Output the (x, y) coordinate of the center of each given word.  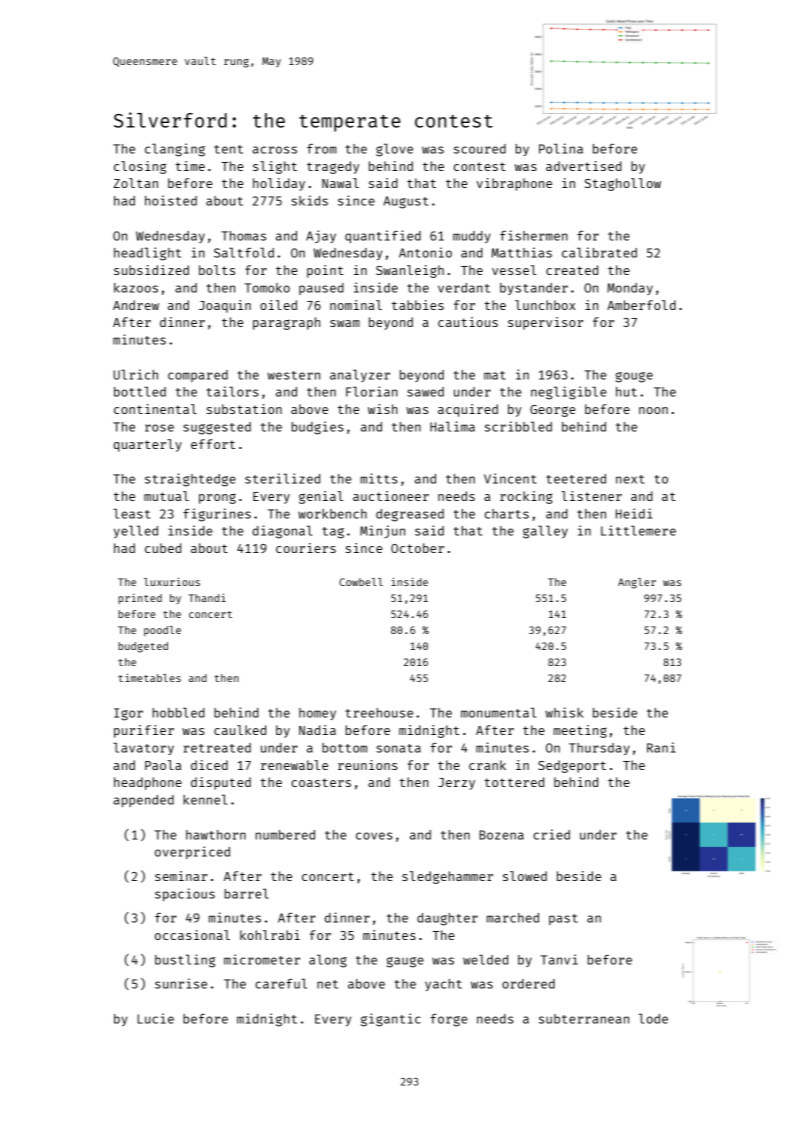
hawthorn (216, 835)
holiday (279, 184)
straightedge (190, 480)
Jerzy (456, 784)
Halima (452, 426)
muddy (472, 237)
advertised (584, 166)
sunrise (181, 983)
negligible (568, 393)
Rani (661, 747)
